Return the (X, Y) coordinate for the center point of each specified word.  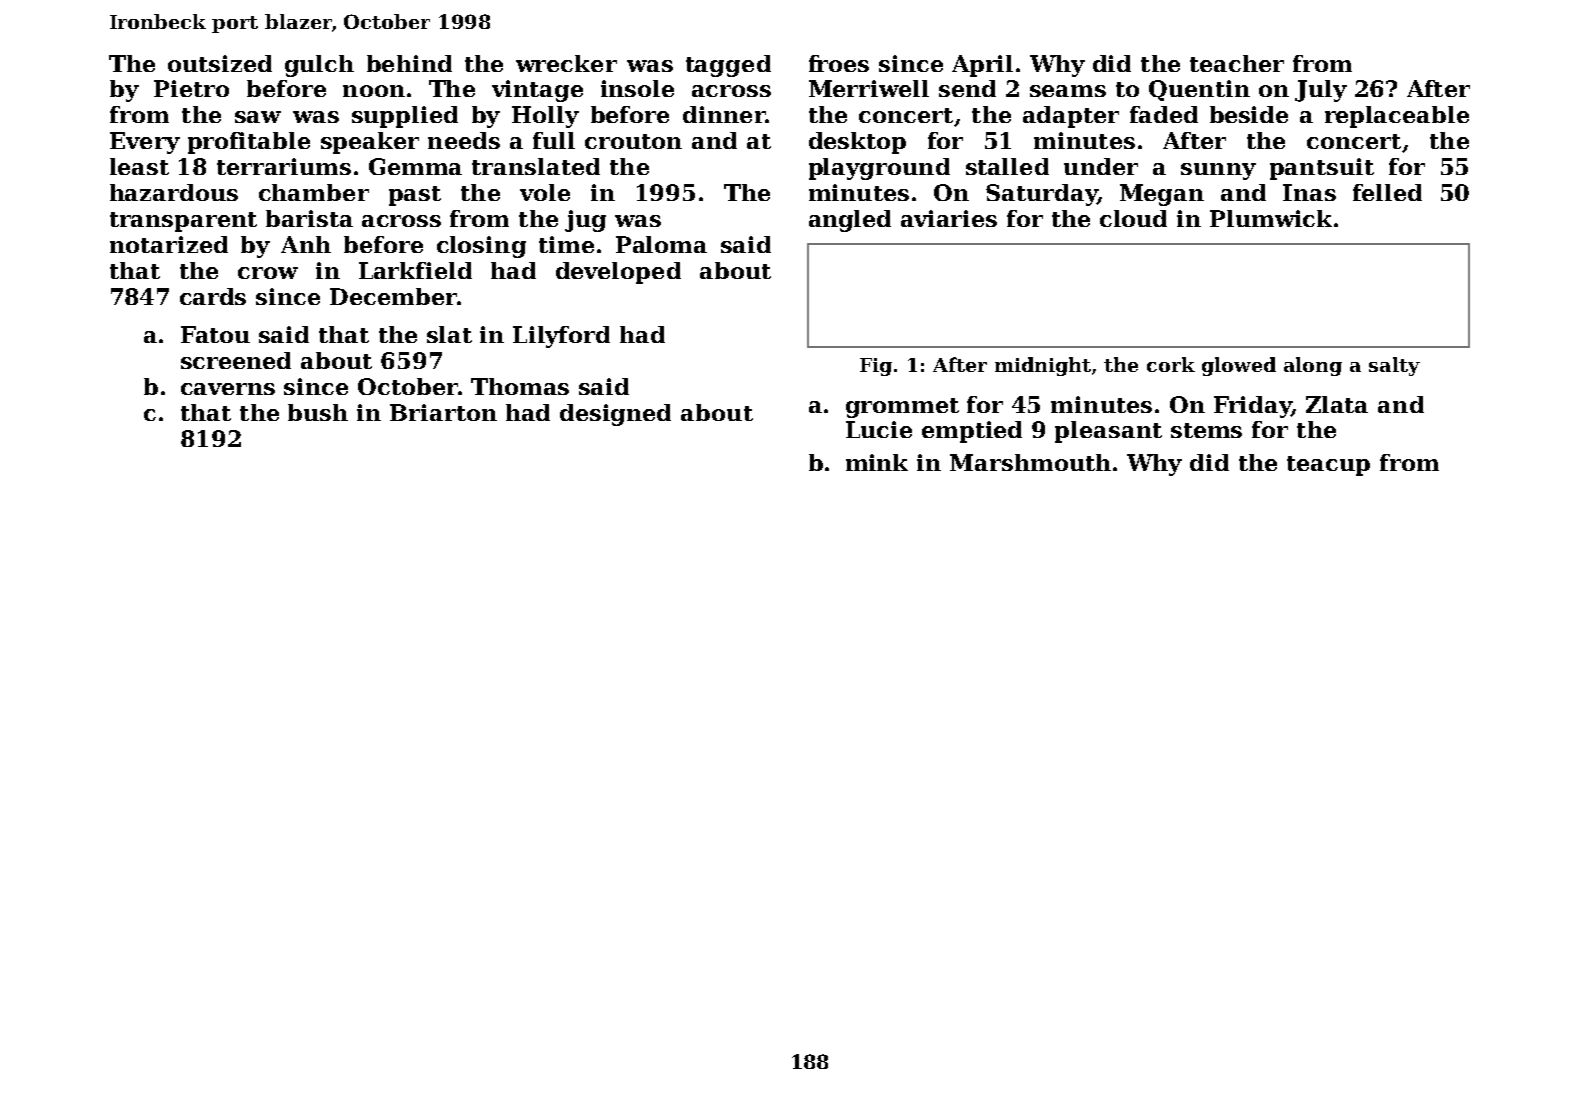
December (393, 296)
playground (879, 169)
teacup (1328, 466)
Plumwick (1271, 218)
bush (318, 412)
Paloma (661, 244)
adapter (1071, 117)
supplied (405, 117)
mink (877, 462)
